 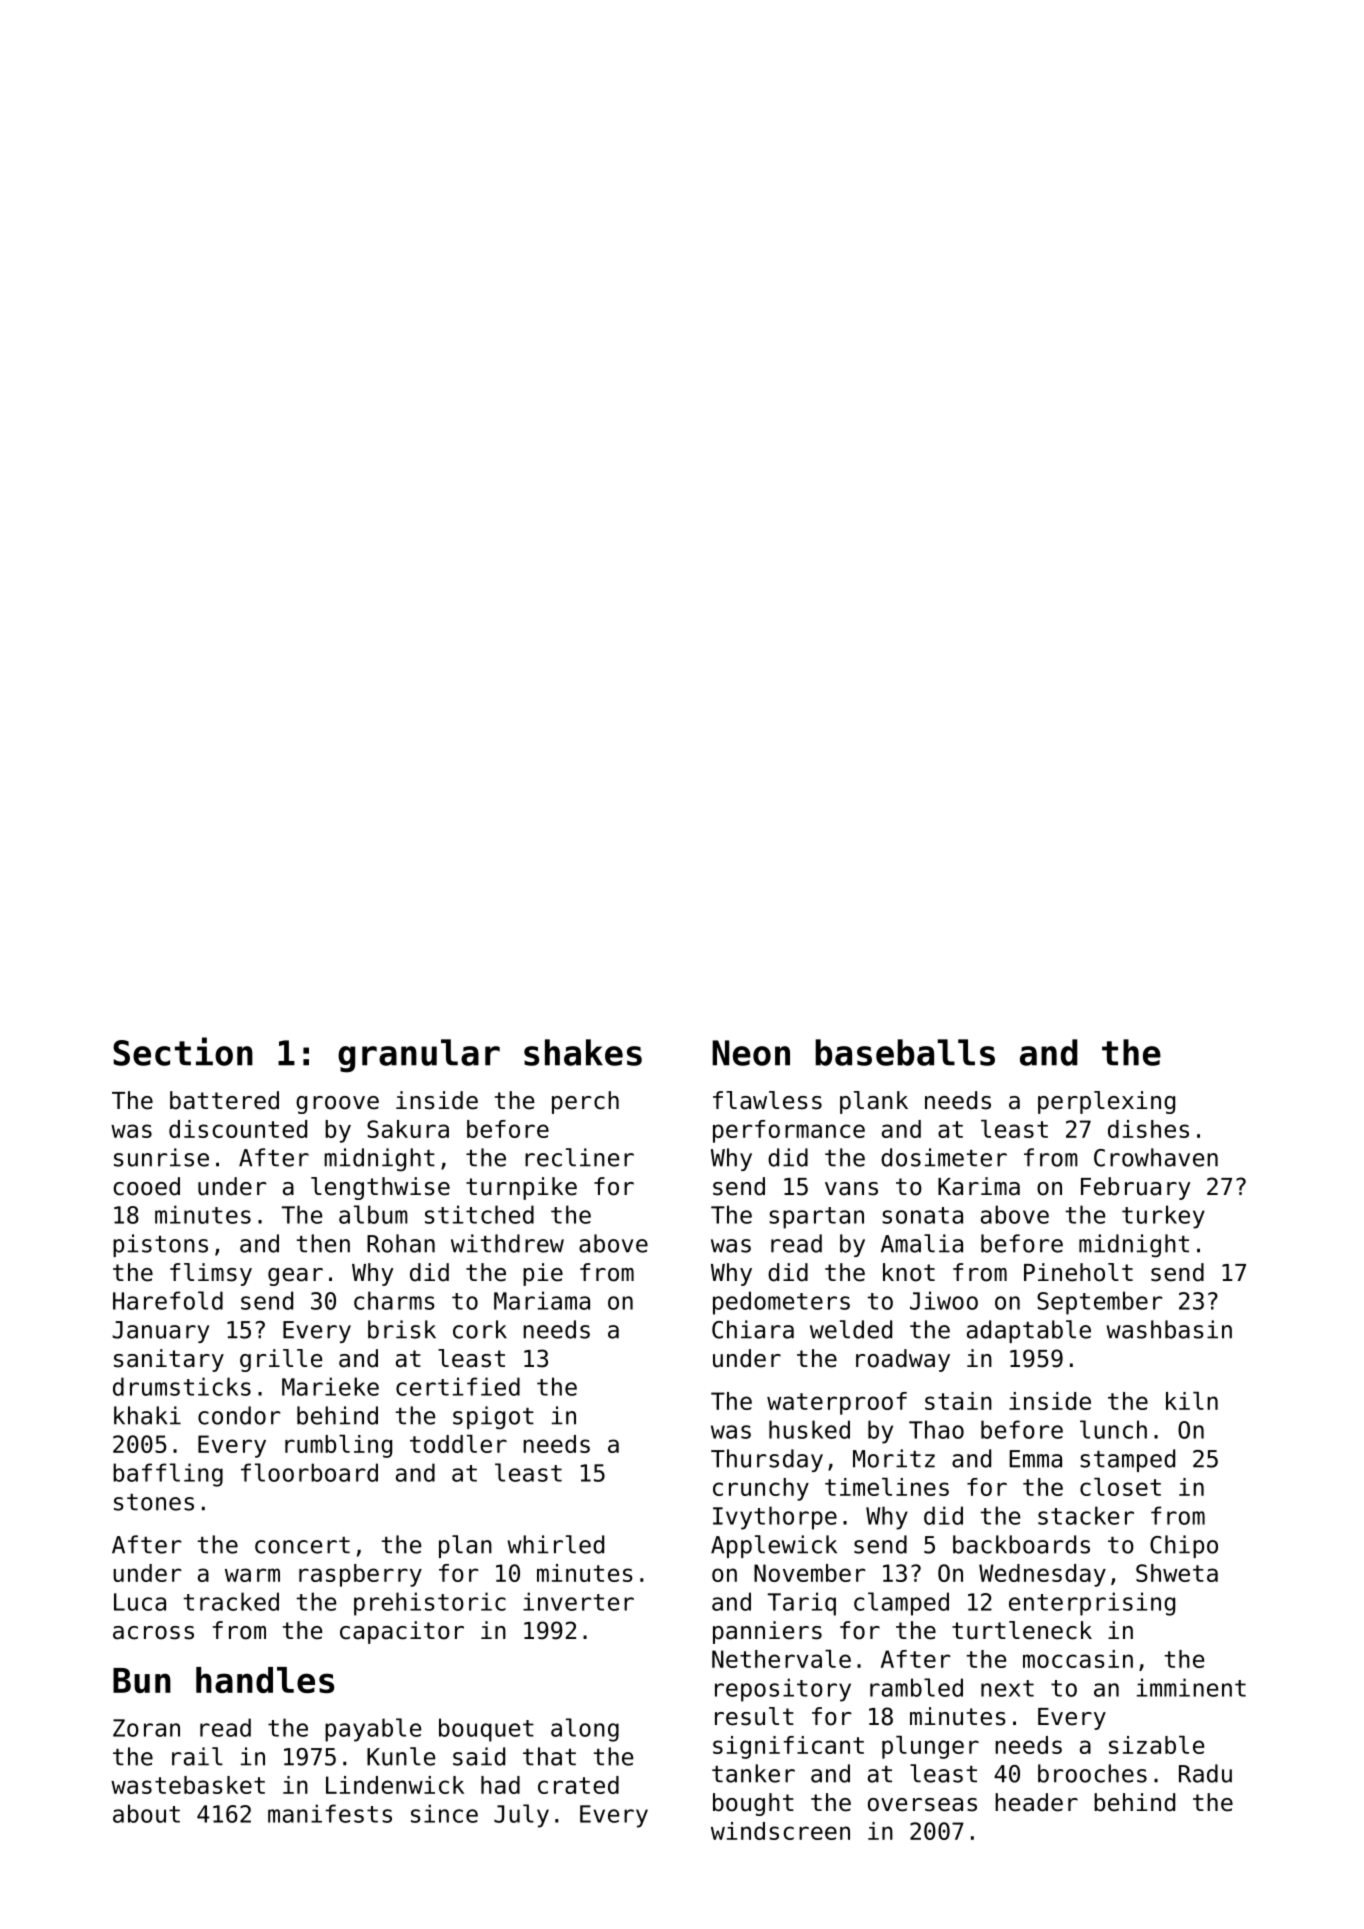 What do you see at coordinates (751, 1053) in the document?
I see `Neon` at bounding box center [751, 1053].
